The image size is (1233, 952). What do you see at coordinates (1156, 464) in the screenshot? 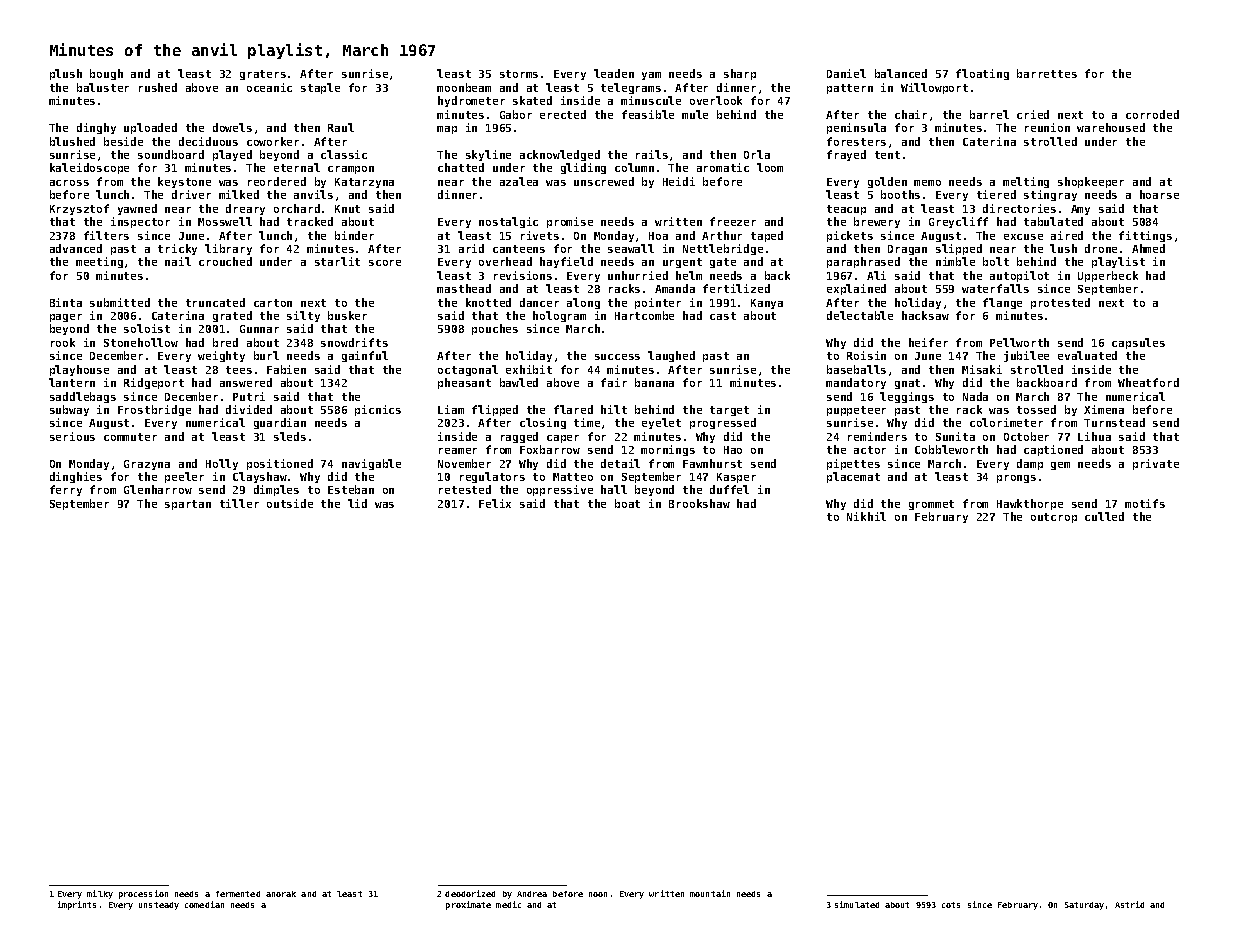
I see `private` at bounding box center [1156, 464].
